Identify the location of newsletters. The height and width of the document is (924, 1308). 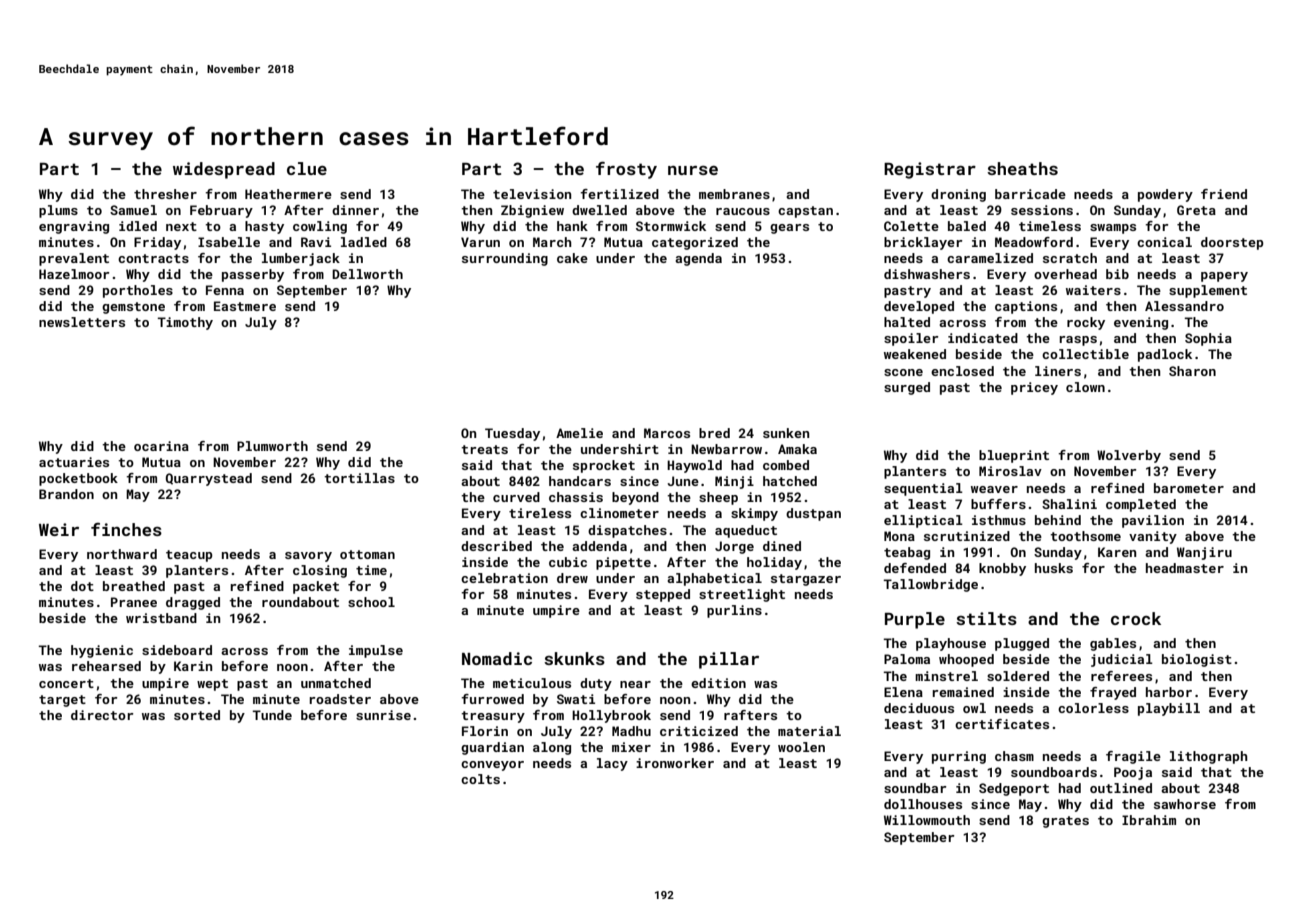
(82, 322).
